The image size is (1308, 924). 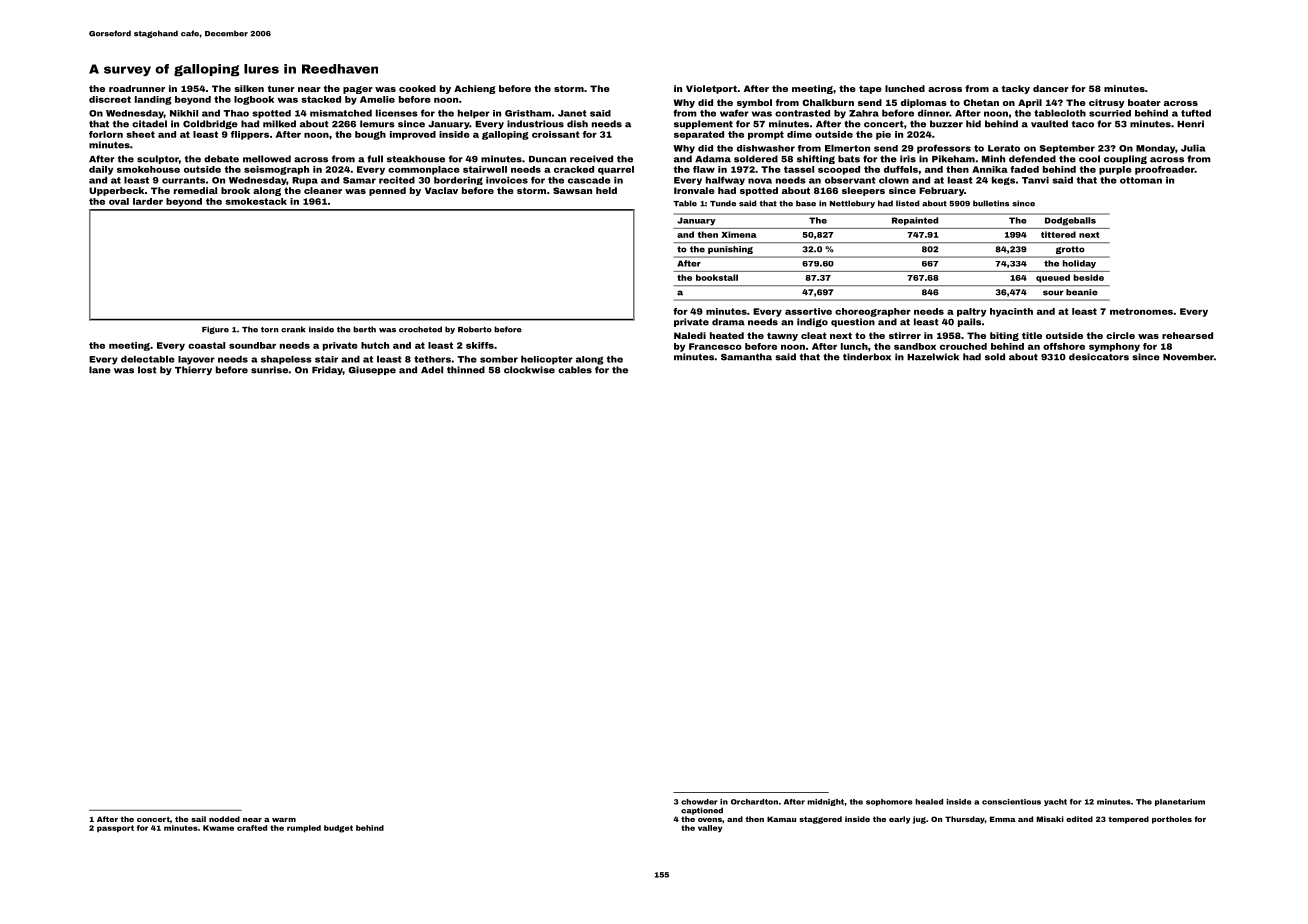 I want to click on Hazelwick, so click(x=933, y=357).
